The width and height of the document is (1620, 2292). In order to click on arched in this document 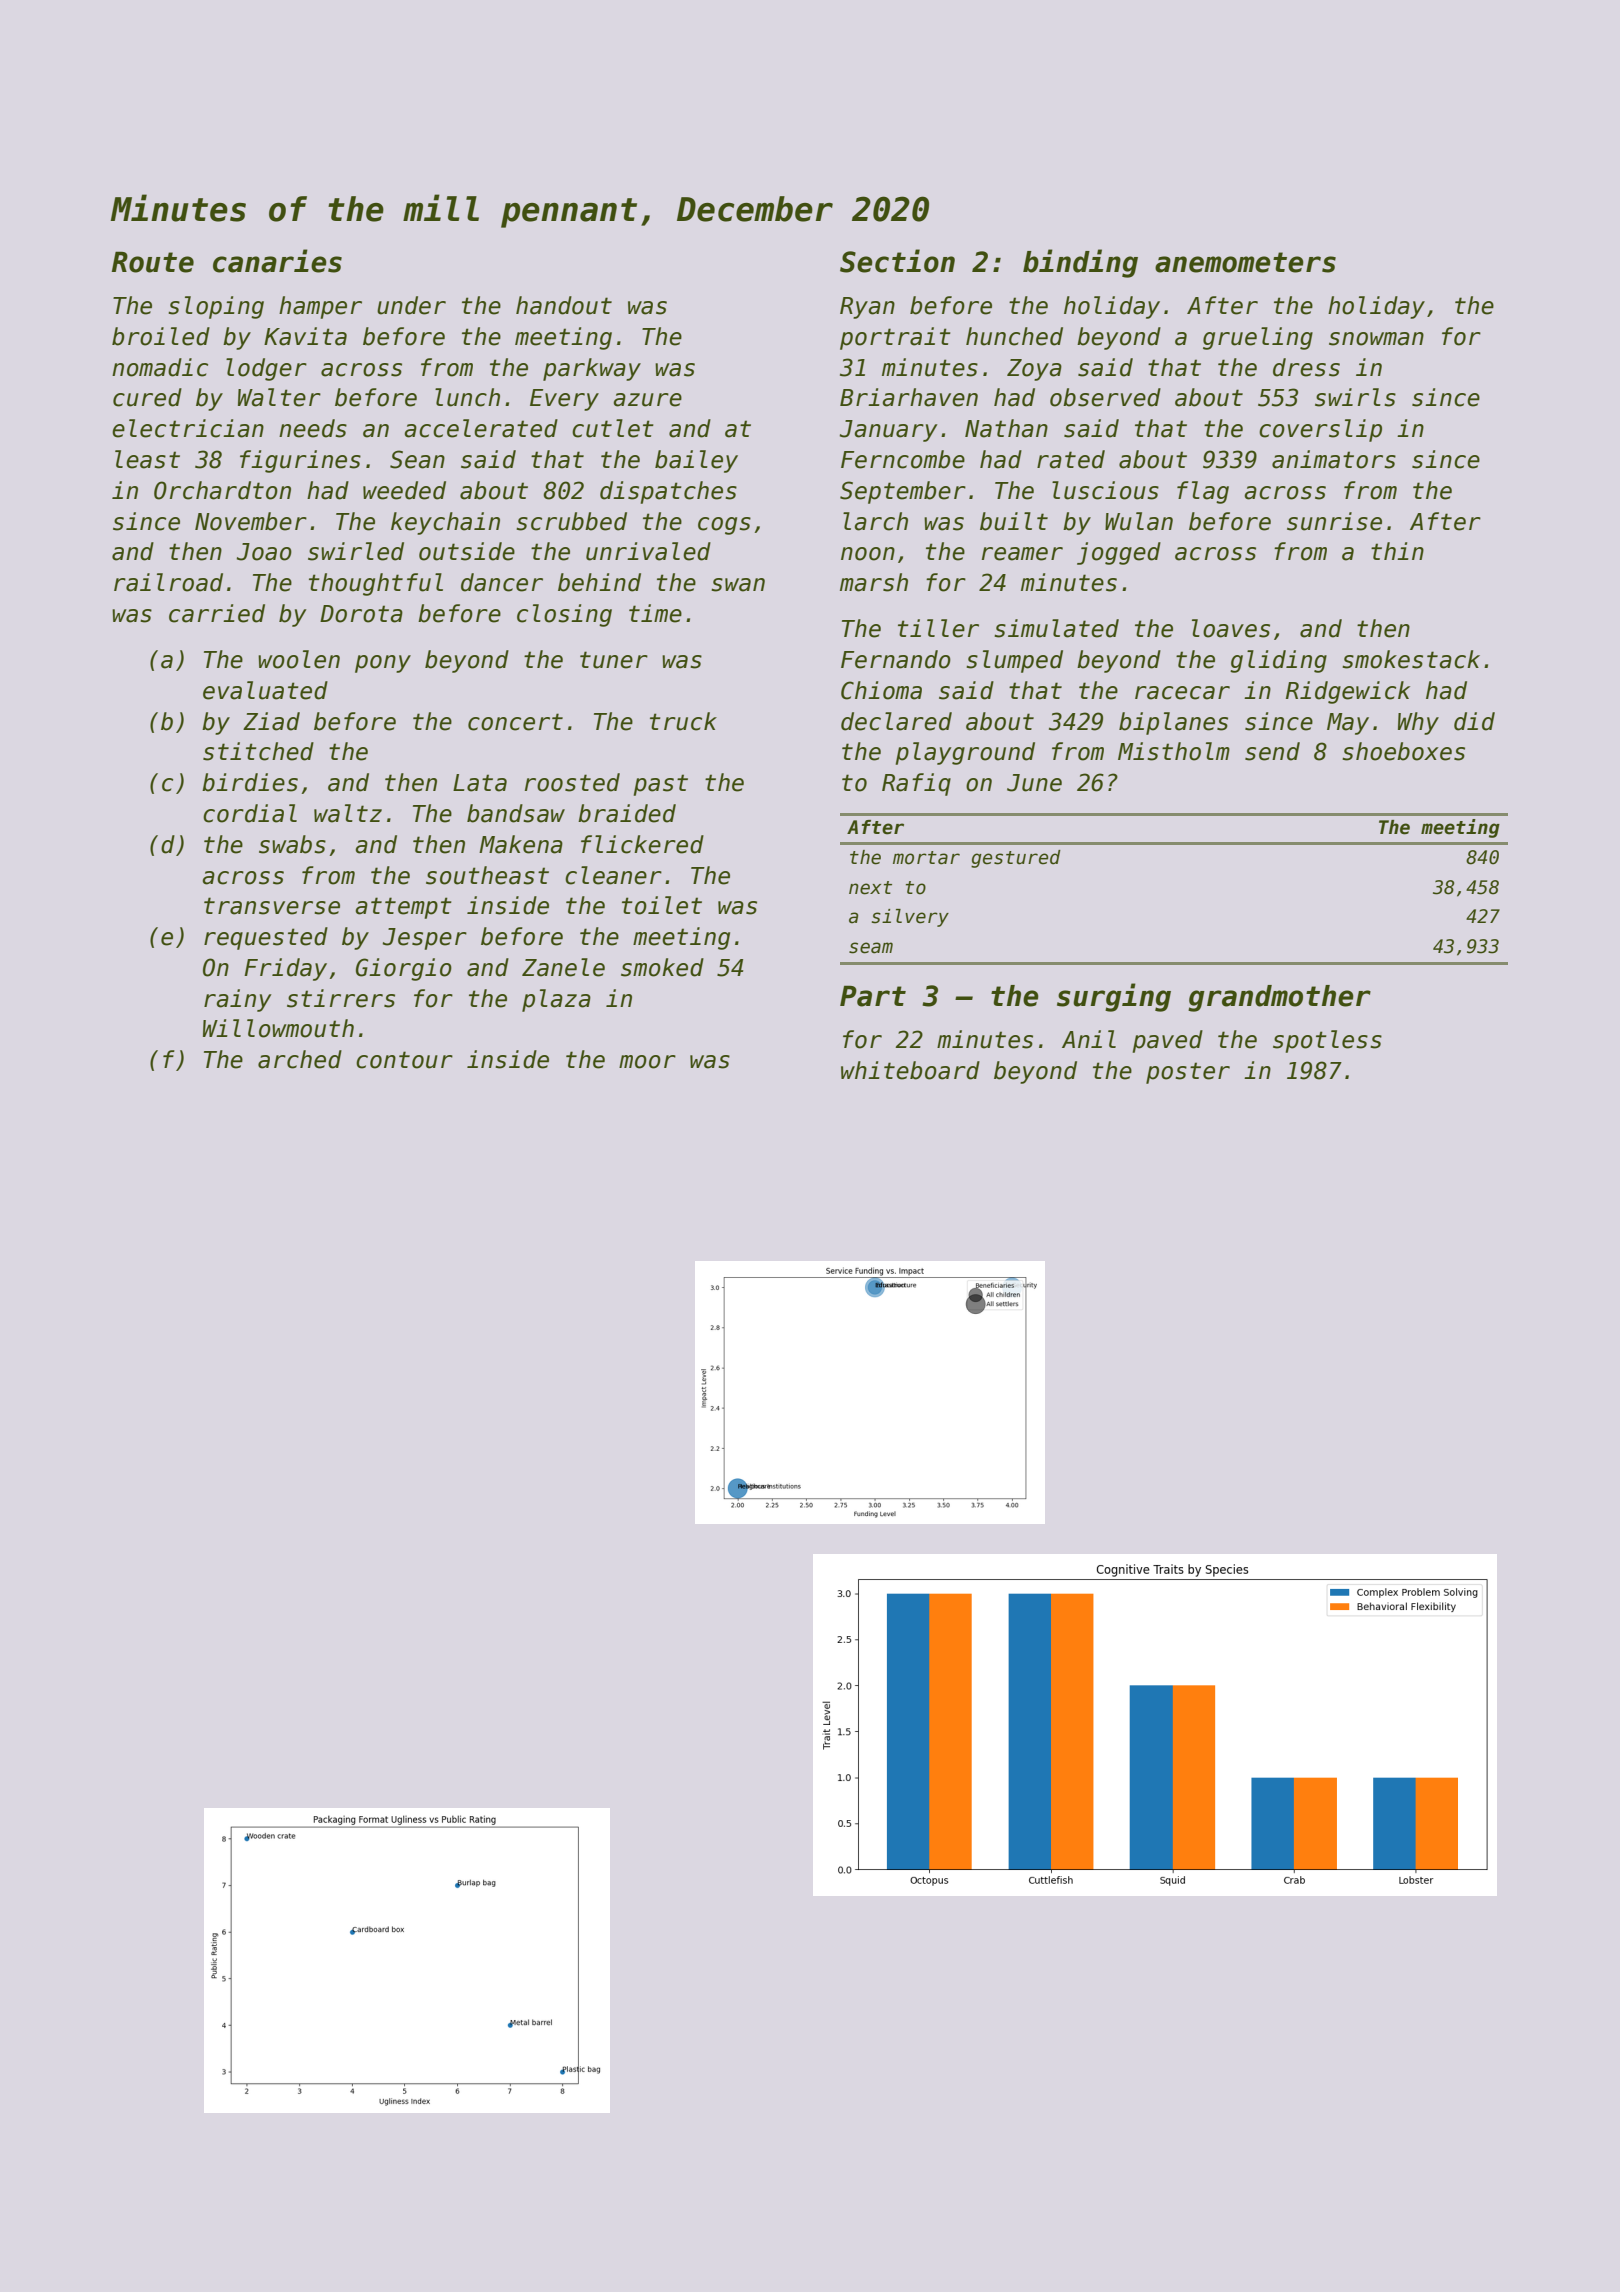, I will do `click(300, 1059)`.
